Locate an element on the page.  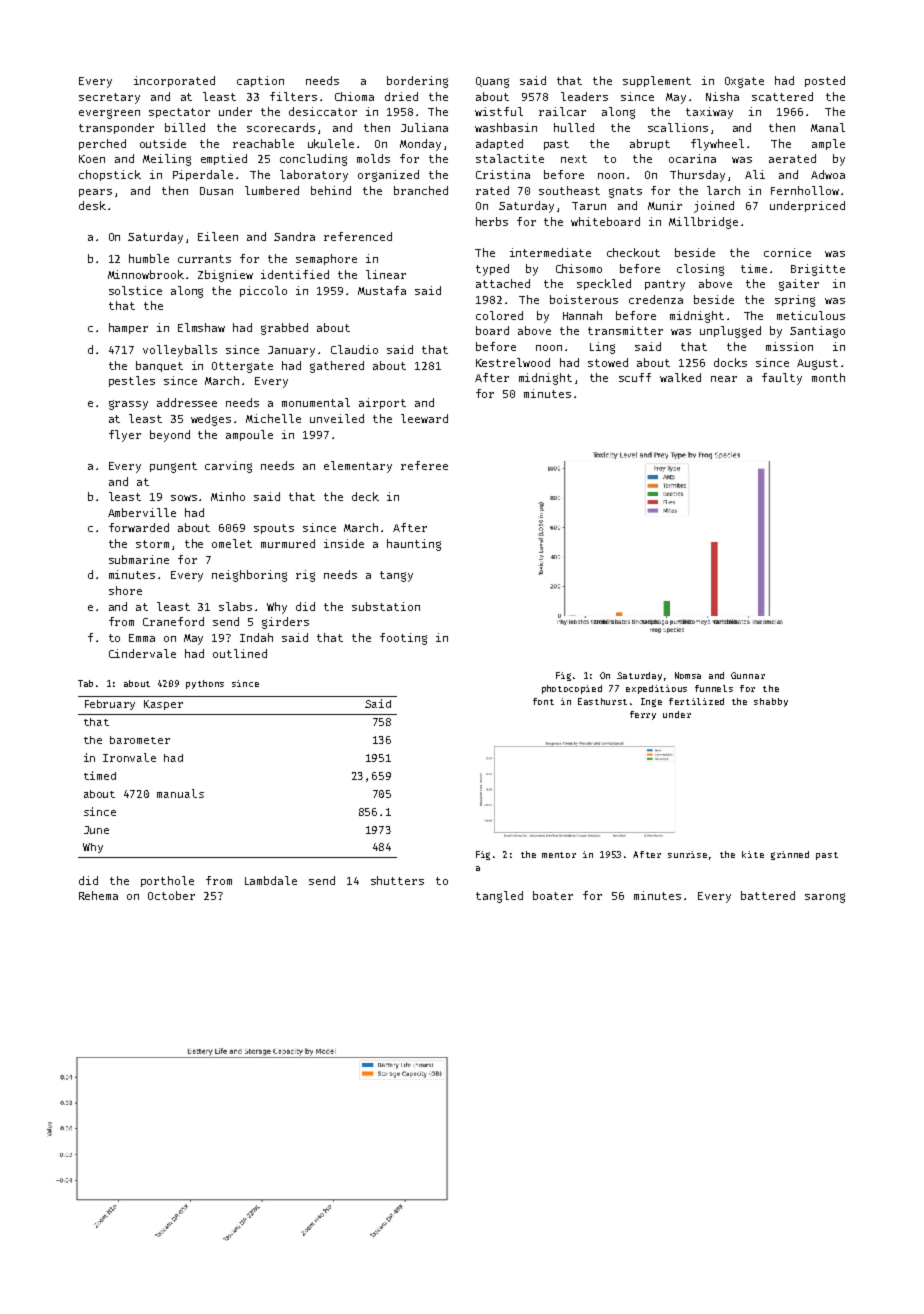
Nomsa is located at coordinates (688, 675).
